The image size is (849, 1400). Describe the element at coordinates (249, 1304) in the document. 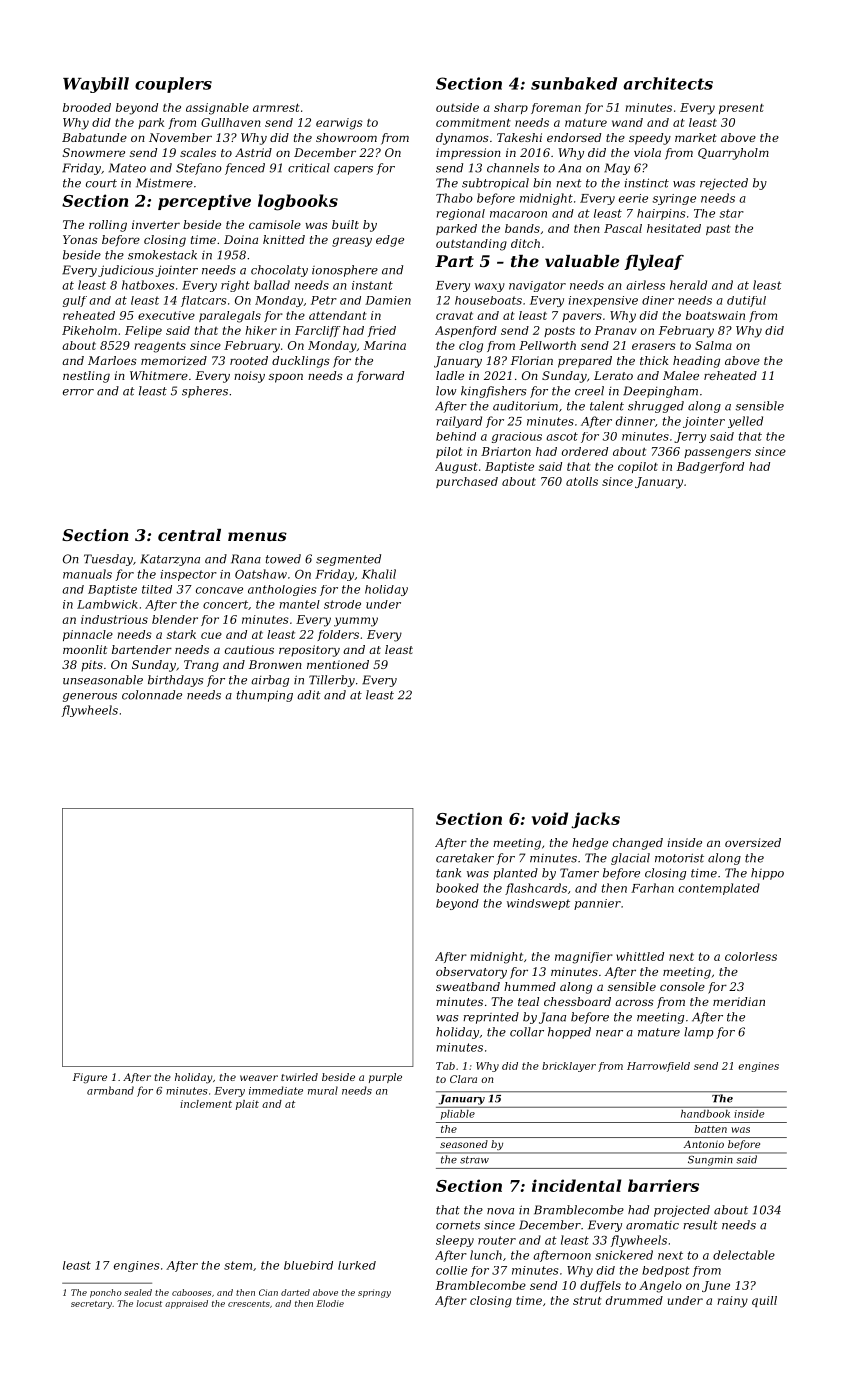

I see `crescents` at that location.
